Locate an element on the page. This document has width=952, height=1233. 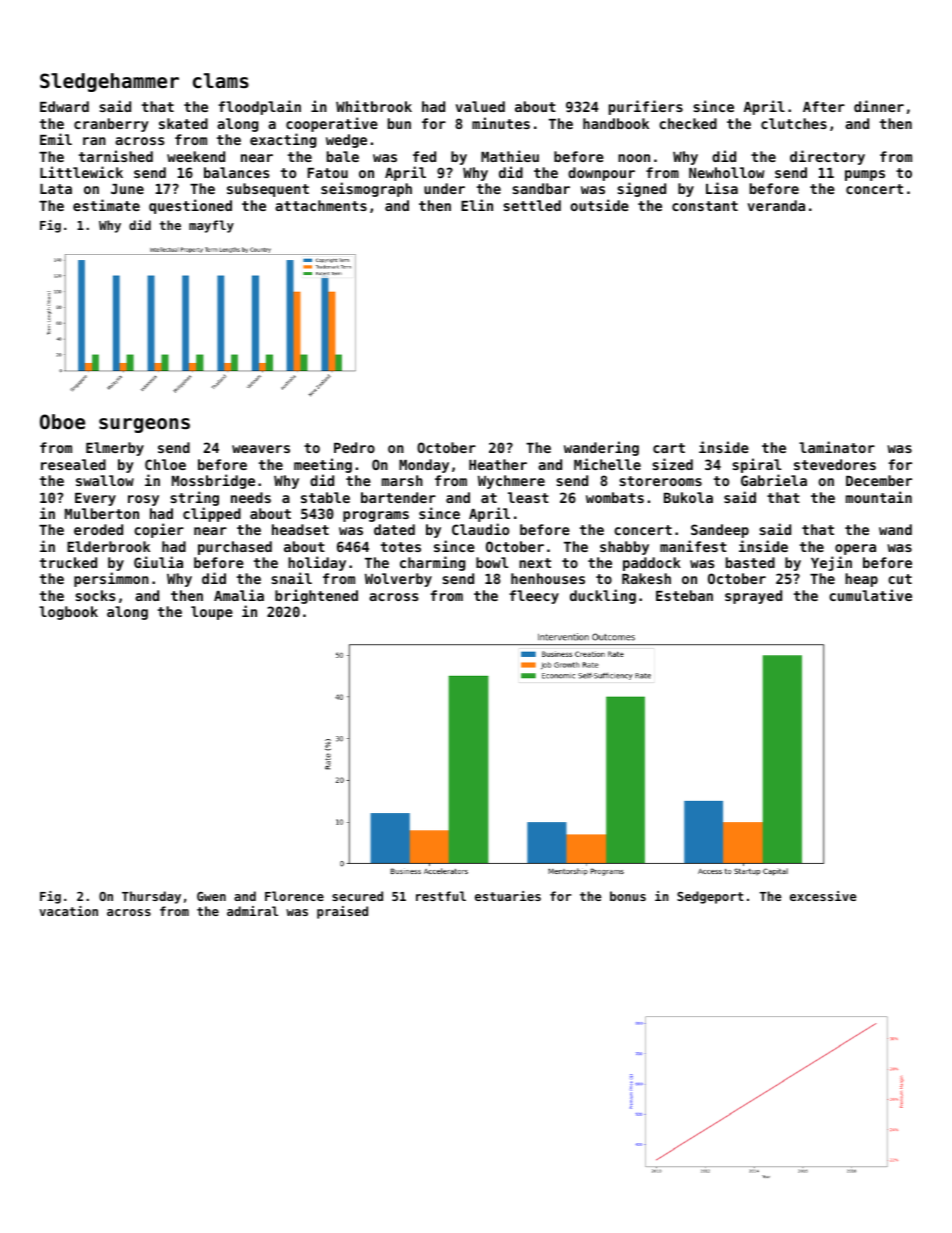
valued is located at coordinates (480, 106).
